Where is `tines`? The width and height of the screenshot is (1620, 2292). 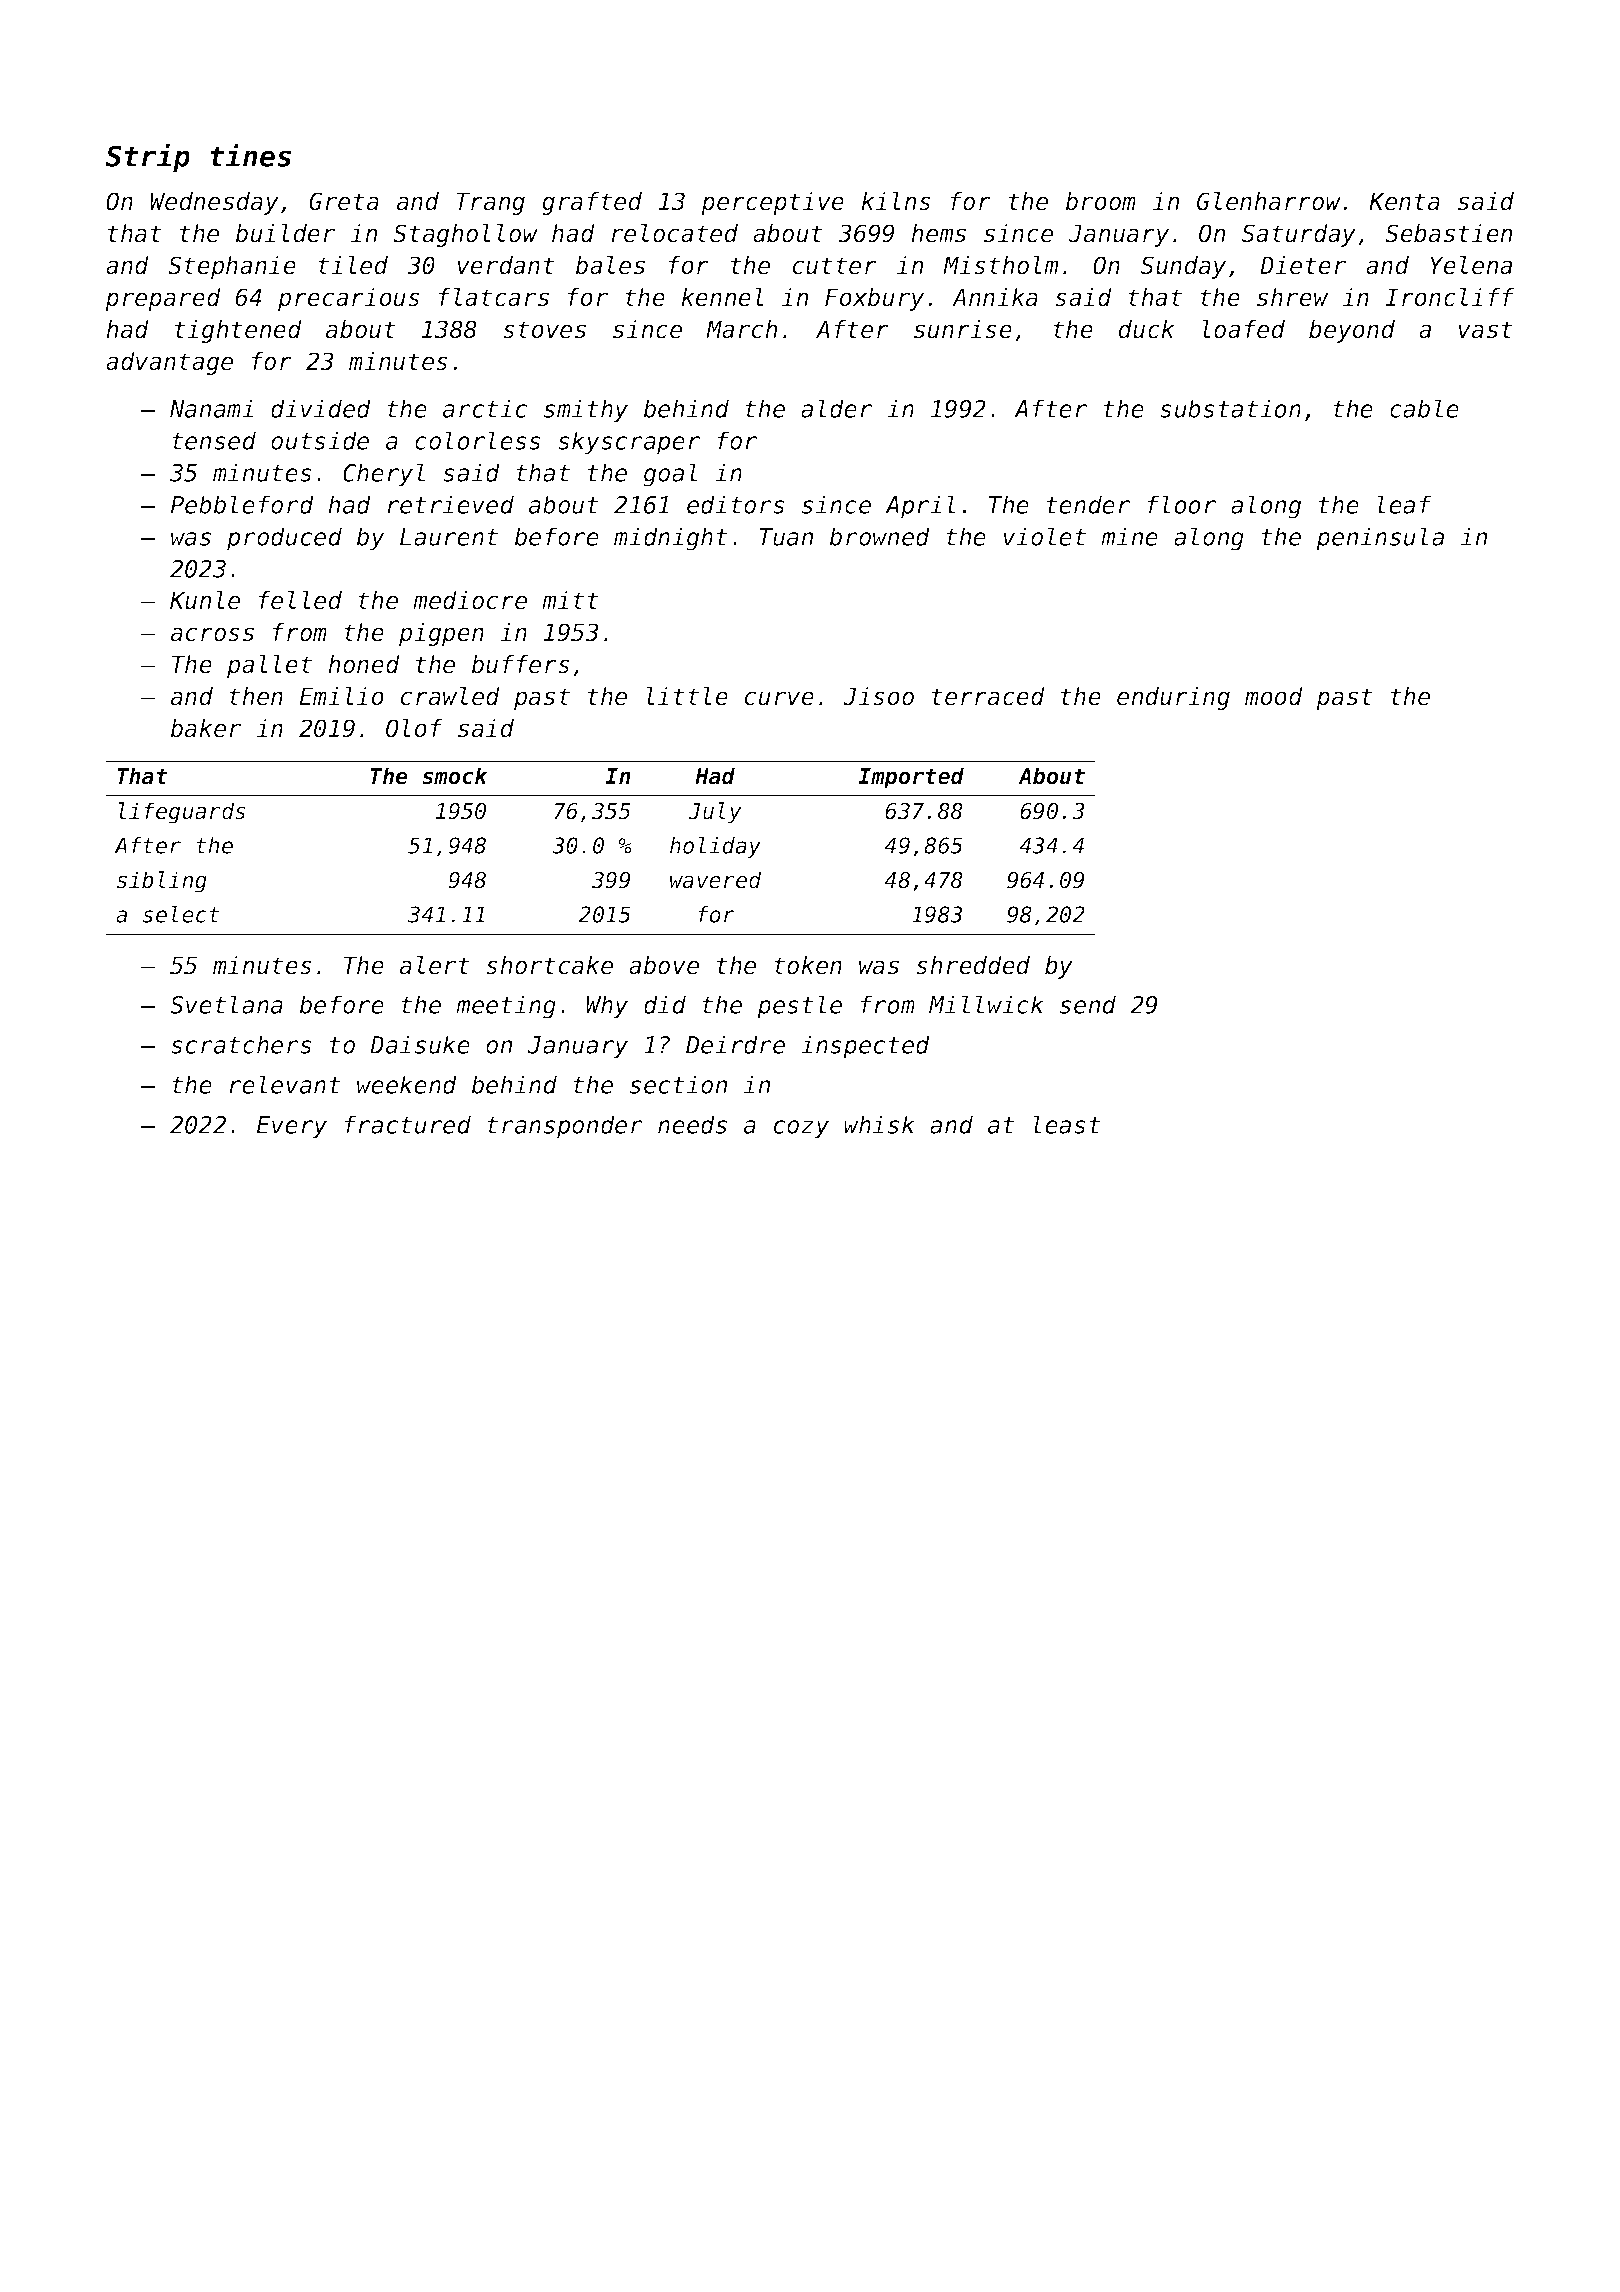 tines is located at coordinates (250, 155).
